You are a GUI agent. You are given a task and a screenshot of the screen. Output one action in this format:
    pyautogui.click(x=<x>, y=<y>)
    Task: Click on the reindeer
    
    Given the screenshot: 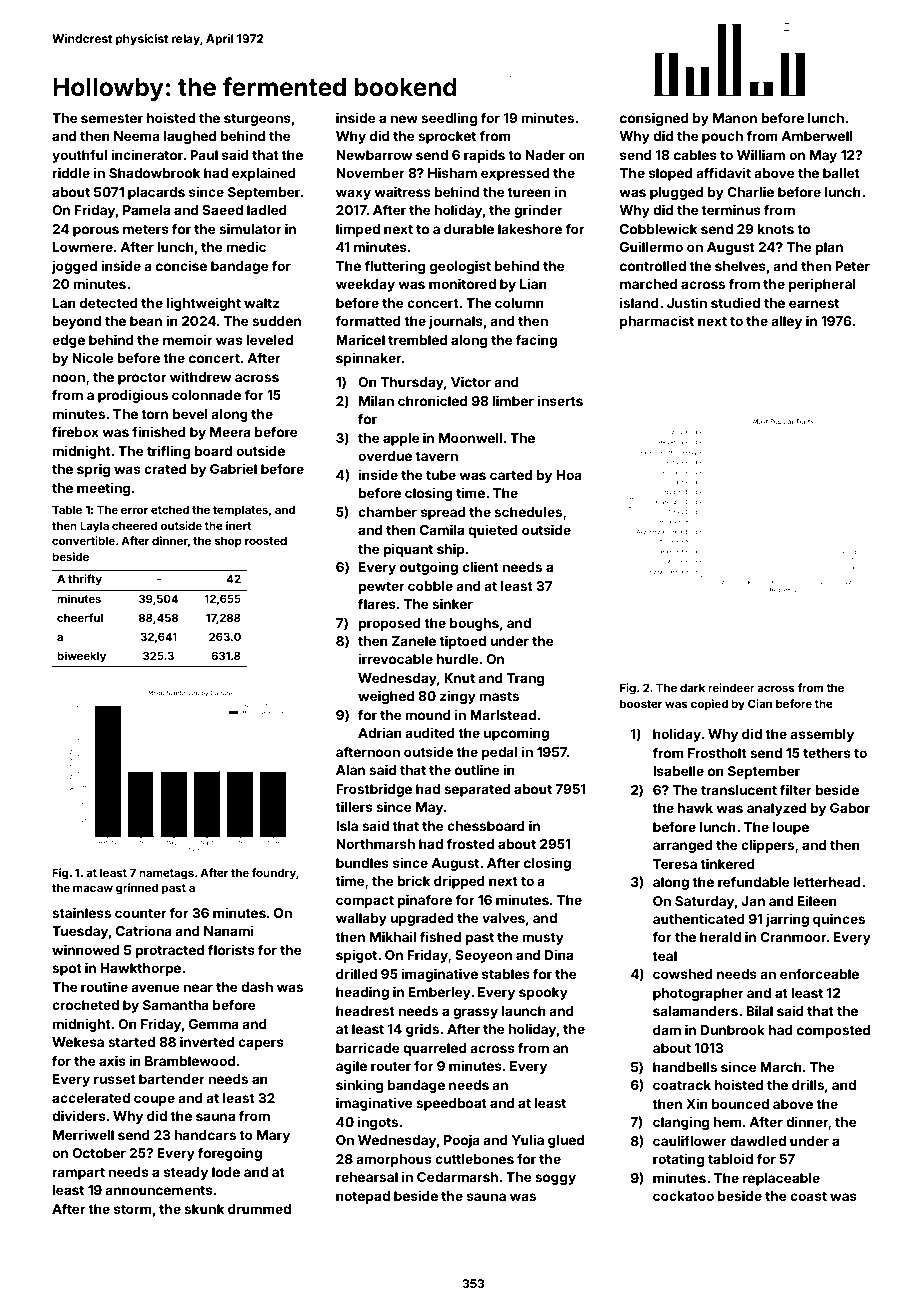 What is the action you would take?
    pyautogui.click(x=731, y=687)
